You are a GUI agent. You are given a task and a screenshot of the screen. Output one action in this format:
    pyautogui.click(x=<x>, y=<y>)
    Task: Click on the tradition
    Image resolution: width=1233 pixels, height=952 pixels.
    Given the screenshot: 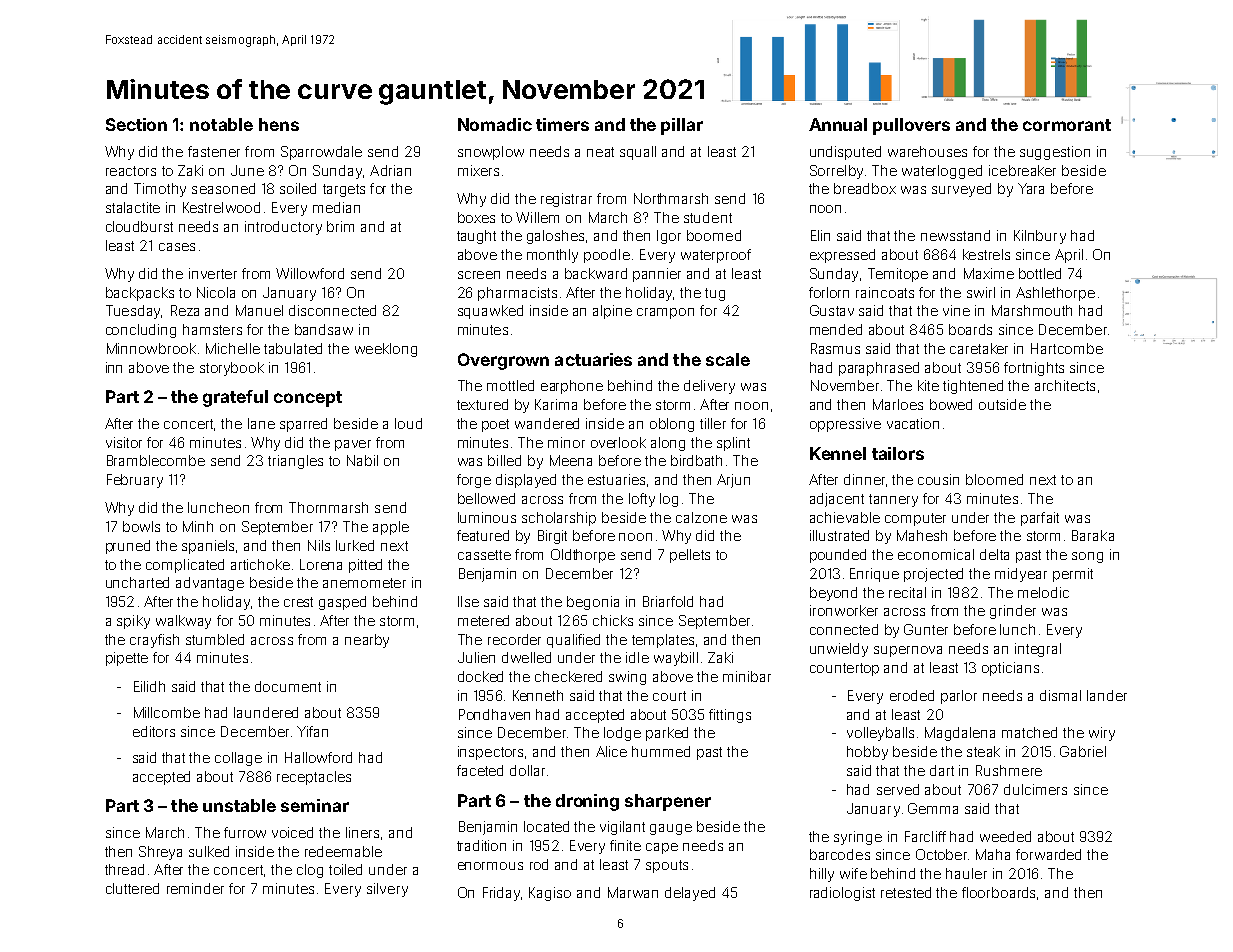 What is the action you would take?
    pyautogui.click(x=481, y=845)
